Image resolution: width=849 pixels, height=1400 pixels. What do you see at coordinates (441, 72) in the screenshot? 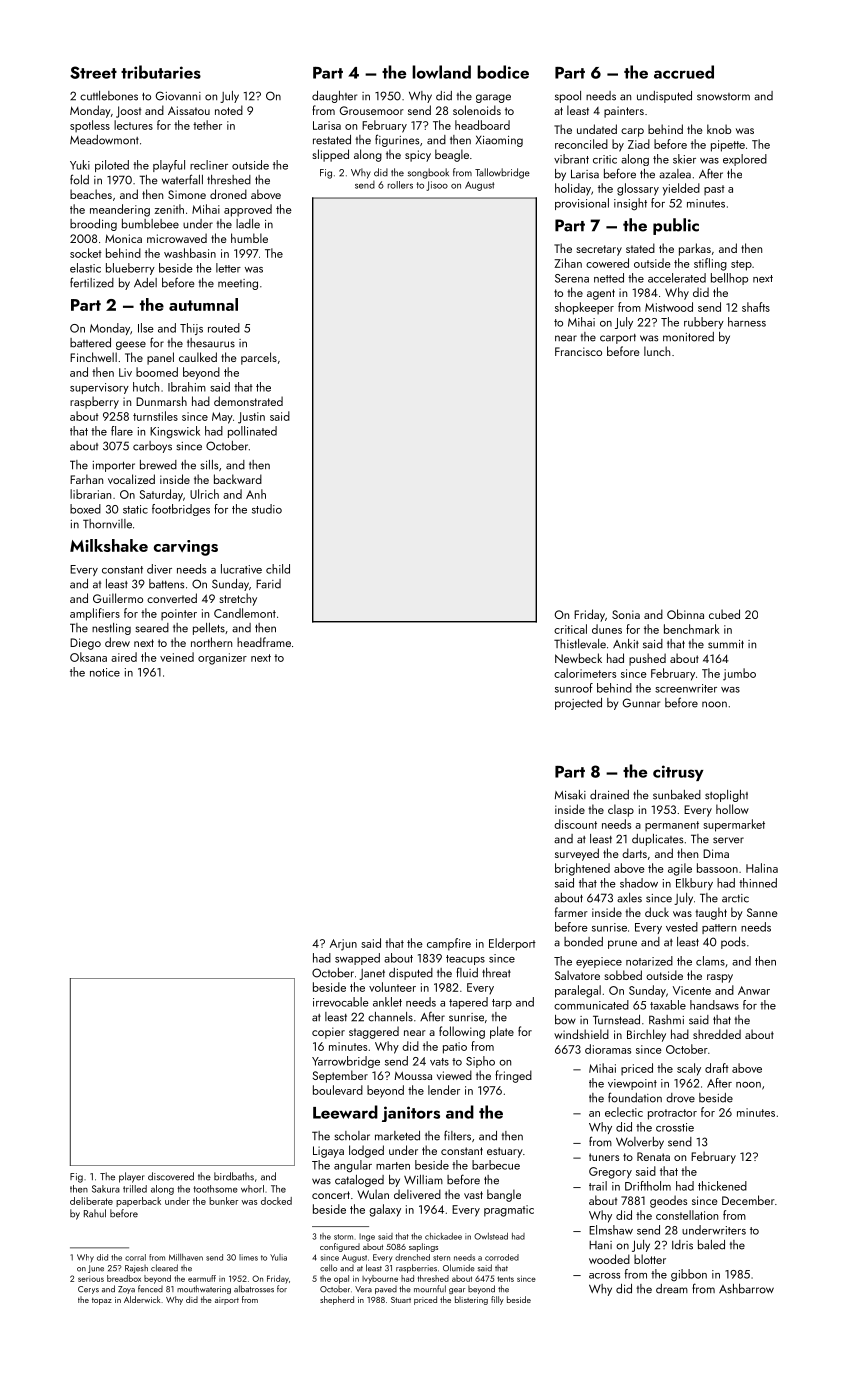
I see `lowland` at bounding box center [441, 72].
